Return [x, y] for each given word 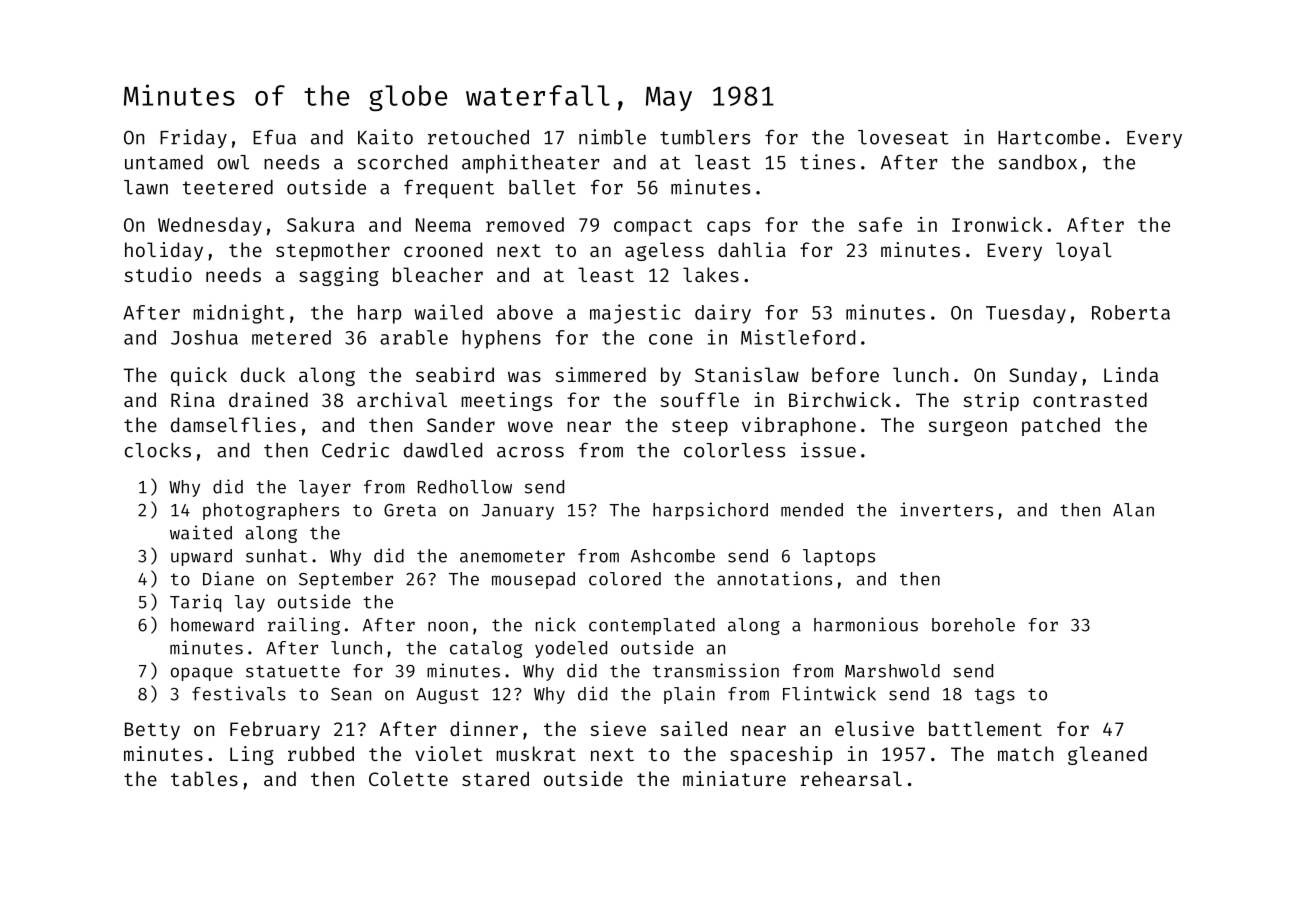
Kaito [385, 137]
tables [204, 778]
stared [495, 778]
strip [991, 401]
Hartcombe [1049, 137]
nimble [612, 137]
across [530, 452]
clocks [158, 450]
